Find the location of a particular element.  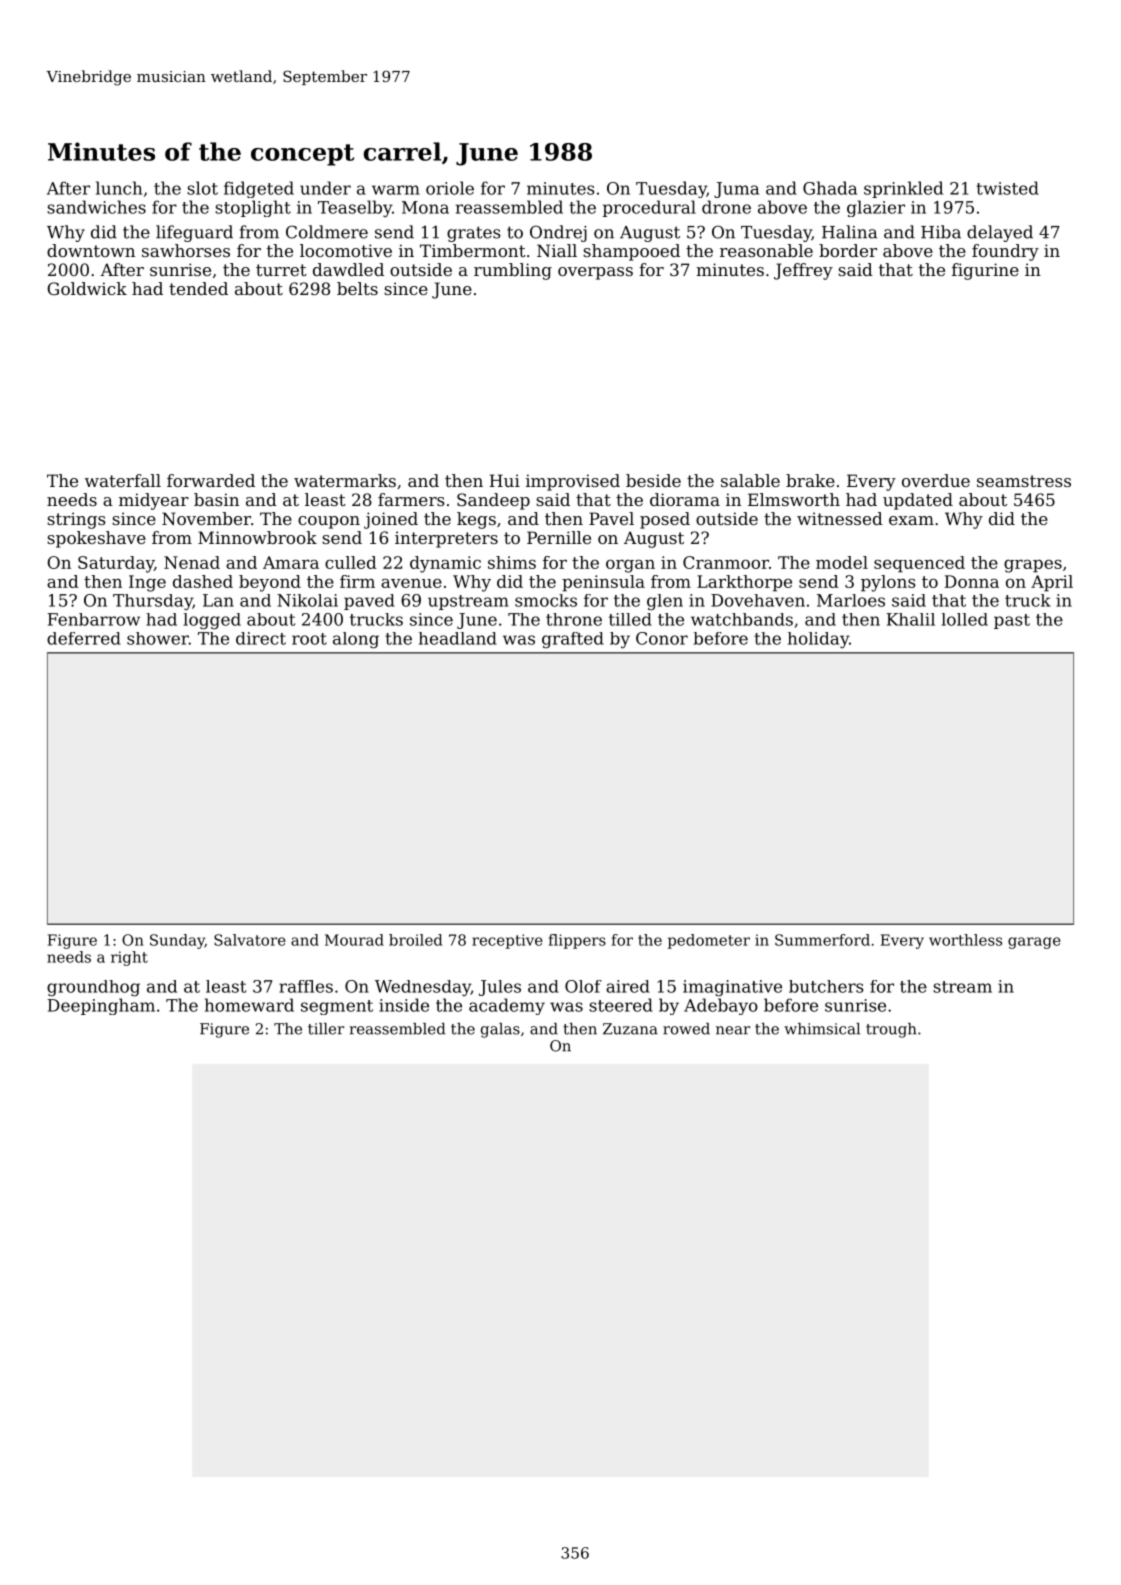

Nikolai is located at coordinates (307, 600).
